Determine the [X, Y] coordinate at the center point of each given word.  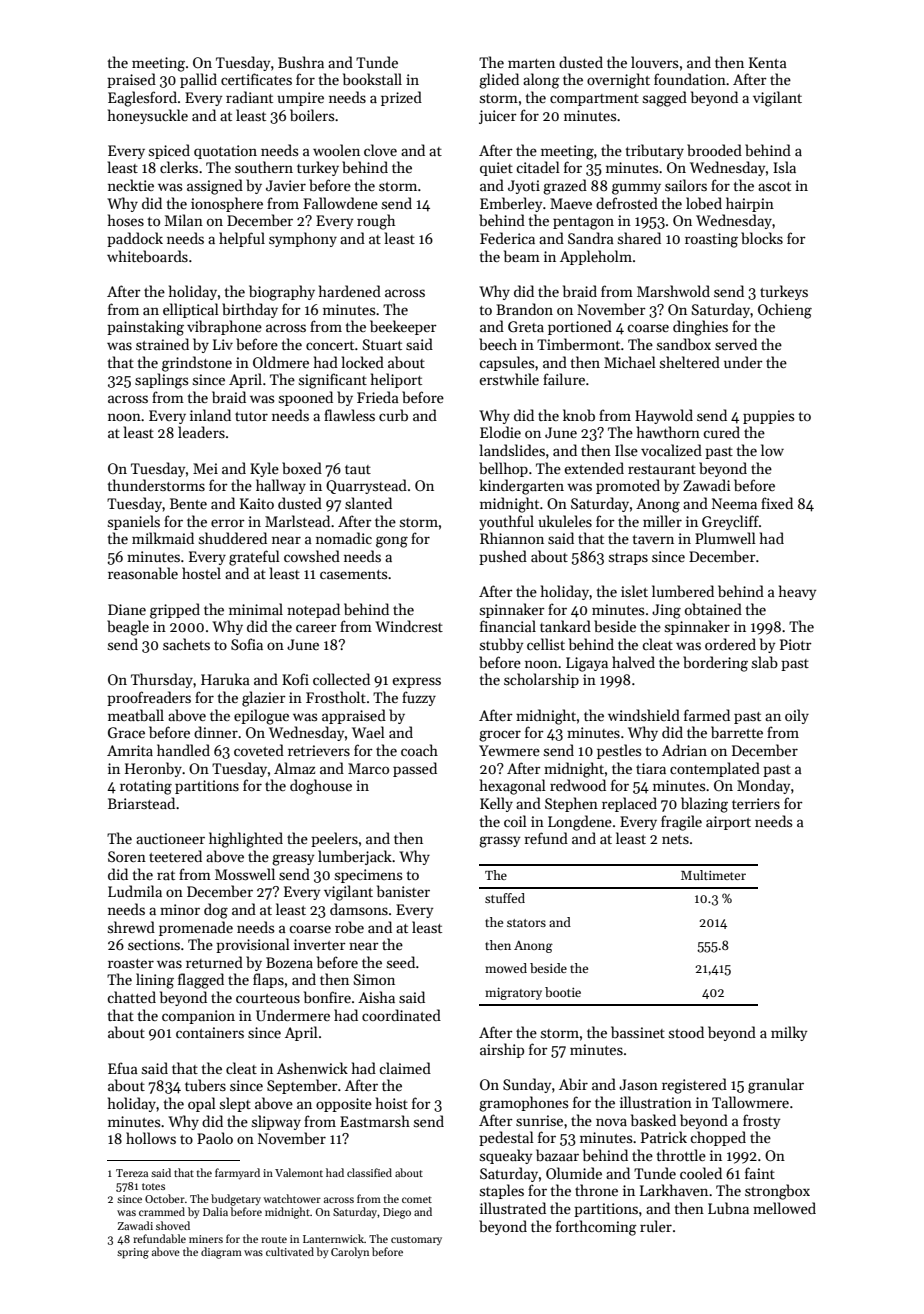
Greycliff [730, 522]
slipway [276, 1122]
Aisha [376, 997]
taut [358, 469]
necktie [131, 185]
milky [789, 1033]
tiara [651, 768]
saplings [161, 381]
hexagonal [513, 787]
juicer [498, 117]
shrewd [131, 927]
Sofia [247, 644]
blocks [762, 238]
